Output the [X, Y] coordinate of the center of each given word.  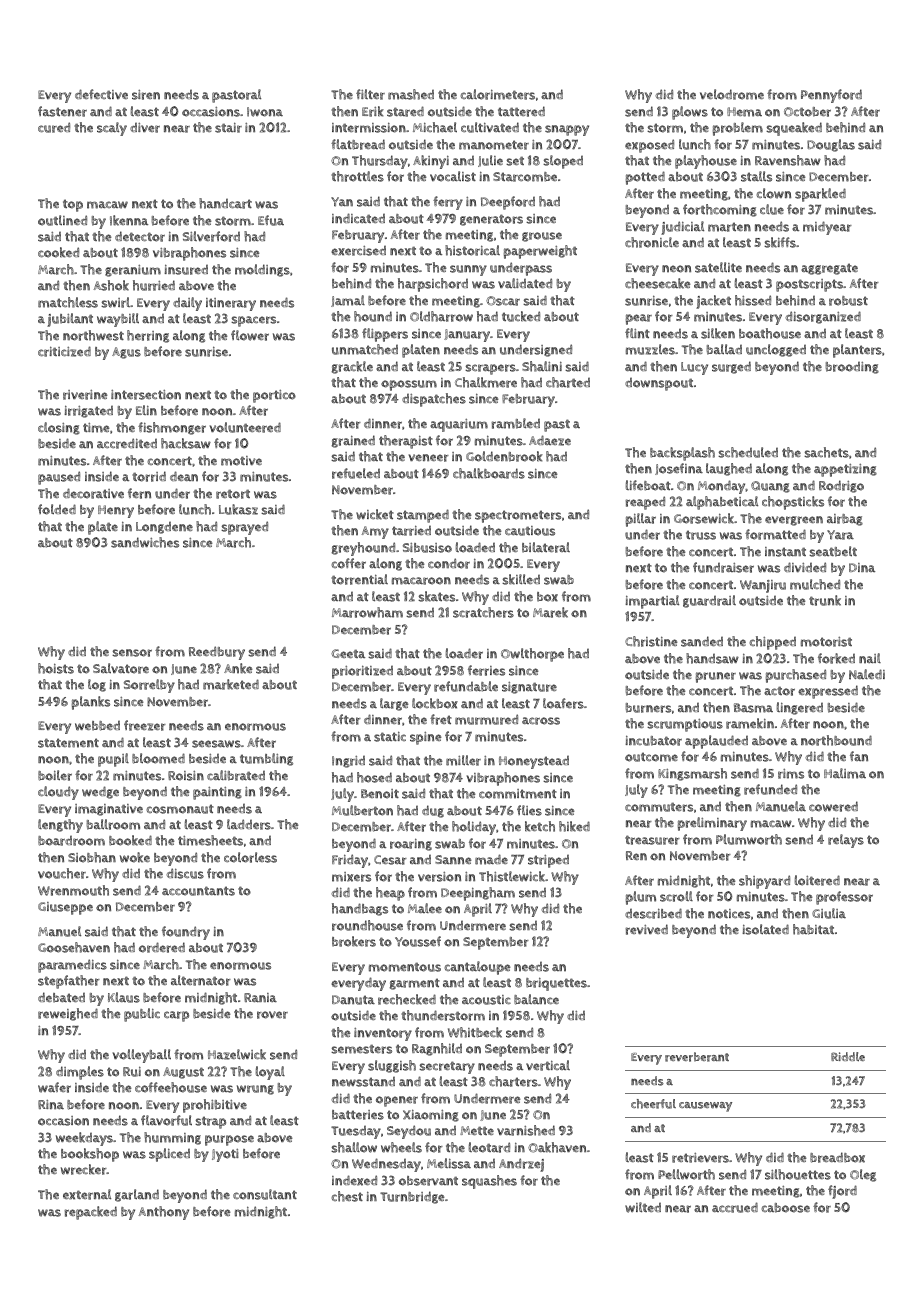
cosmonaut [180, 809]
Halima [845, 773]
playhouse [706, 162]
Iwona [265, 112]
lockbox [435, 703]
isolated [765, 929]
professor [844, 898]
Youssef [418, 941]
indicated [358, 218]
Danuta [353, 1000]
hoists [56, 668]
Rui [132, 1072]
